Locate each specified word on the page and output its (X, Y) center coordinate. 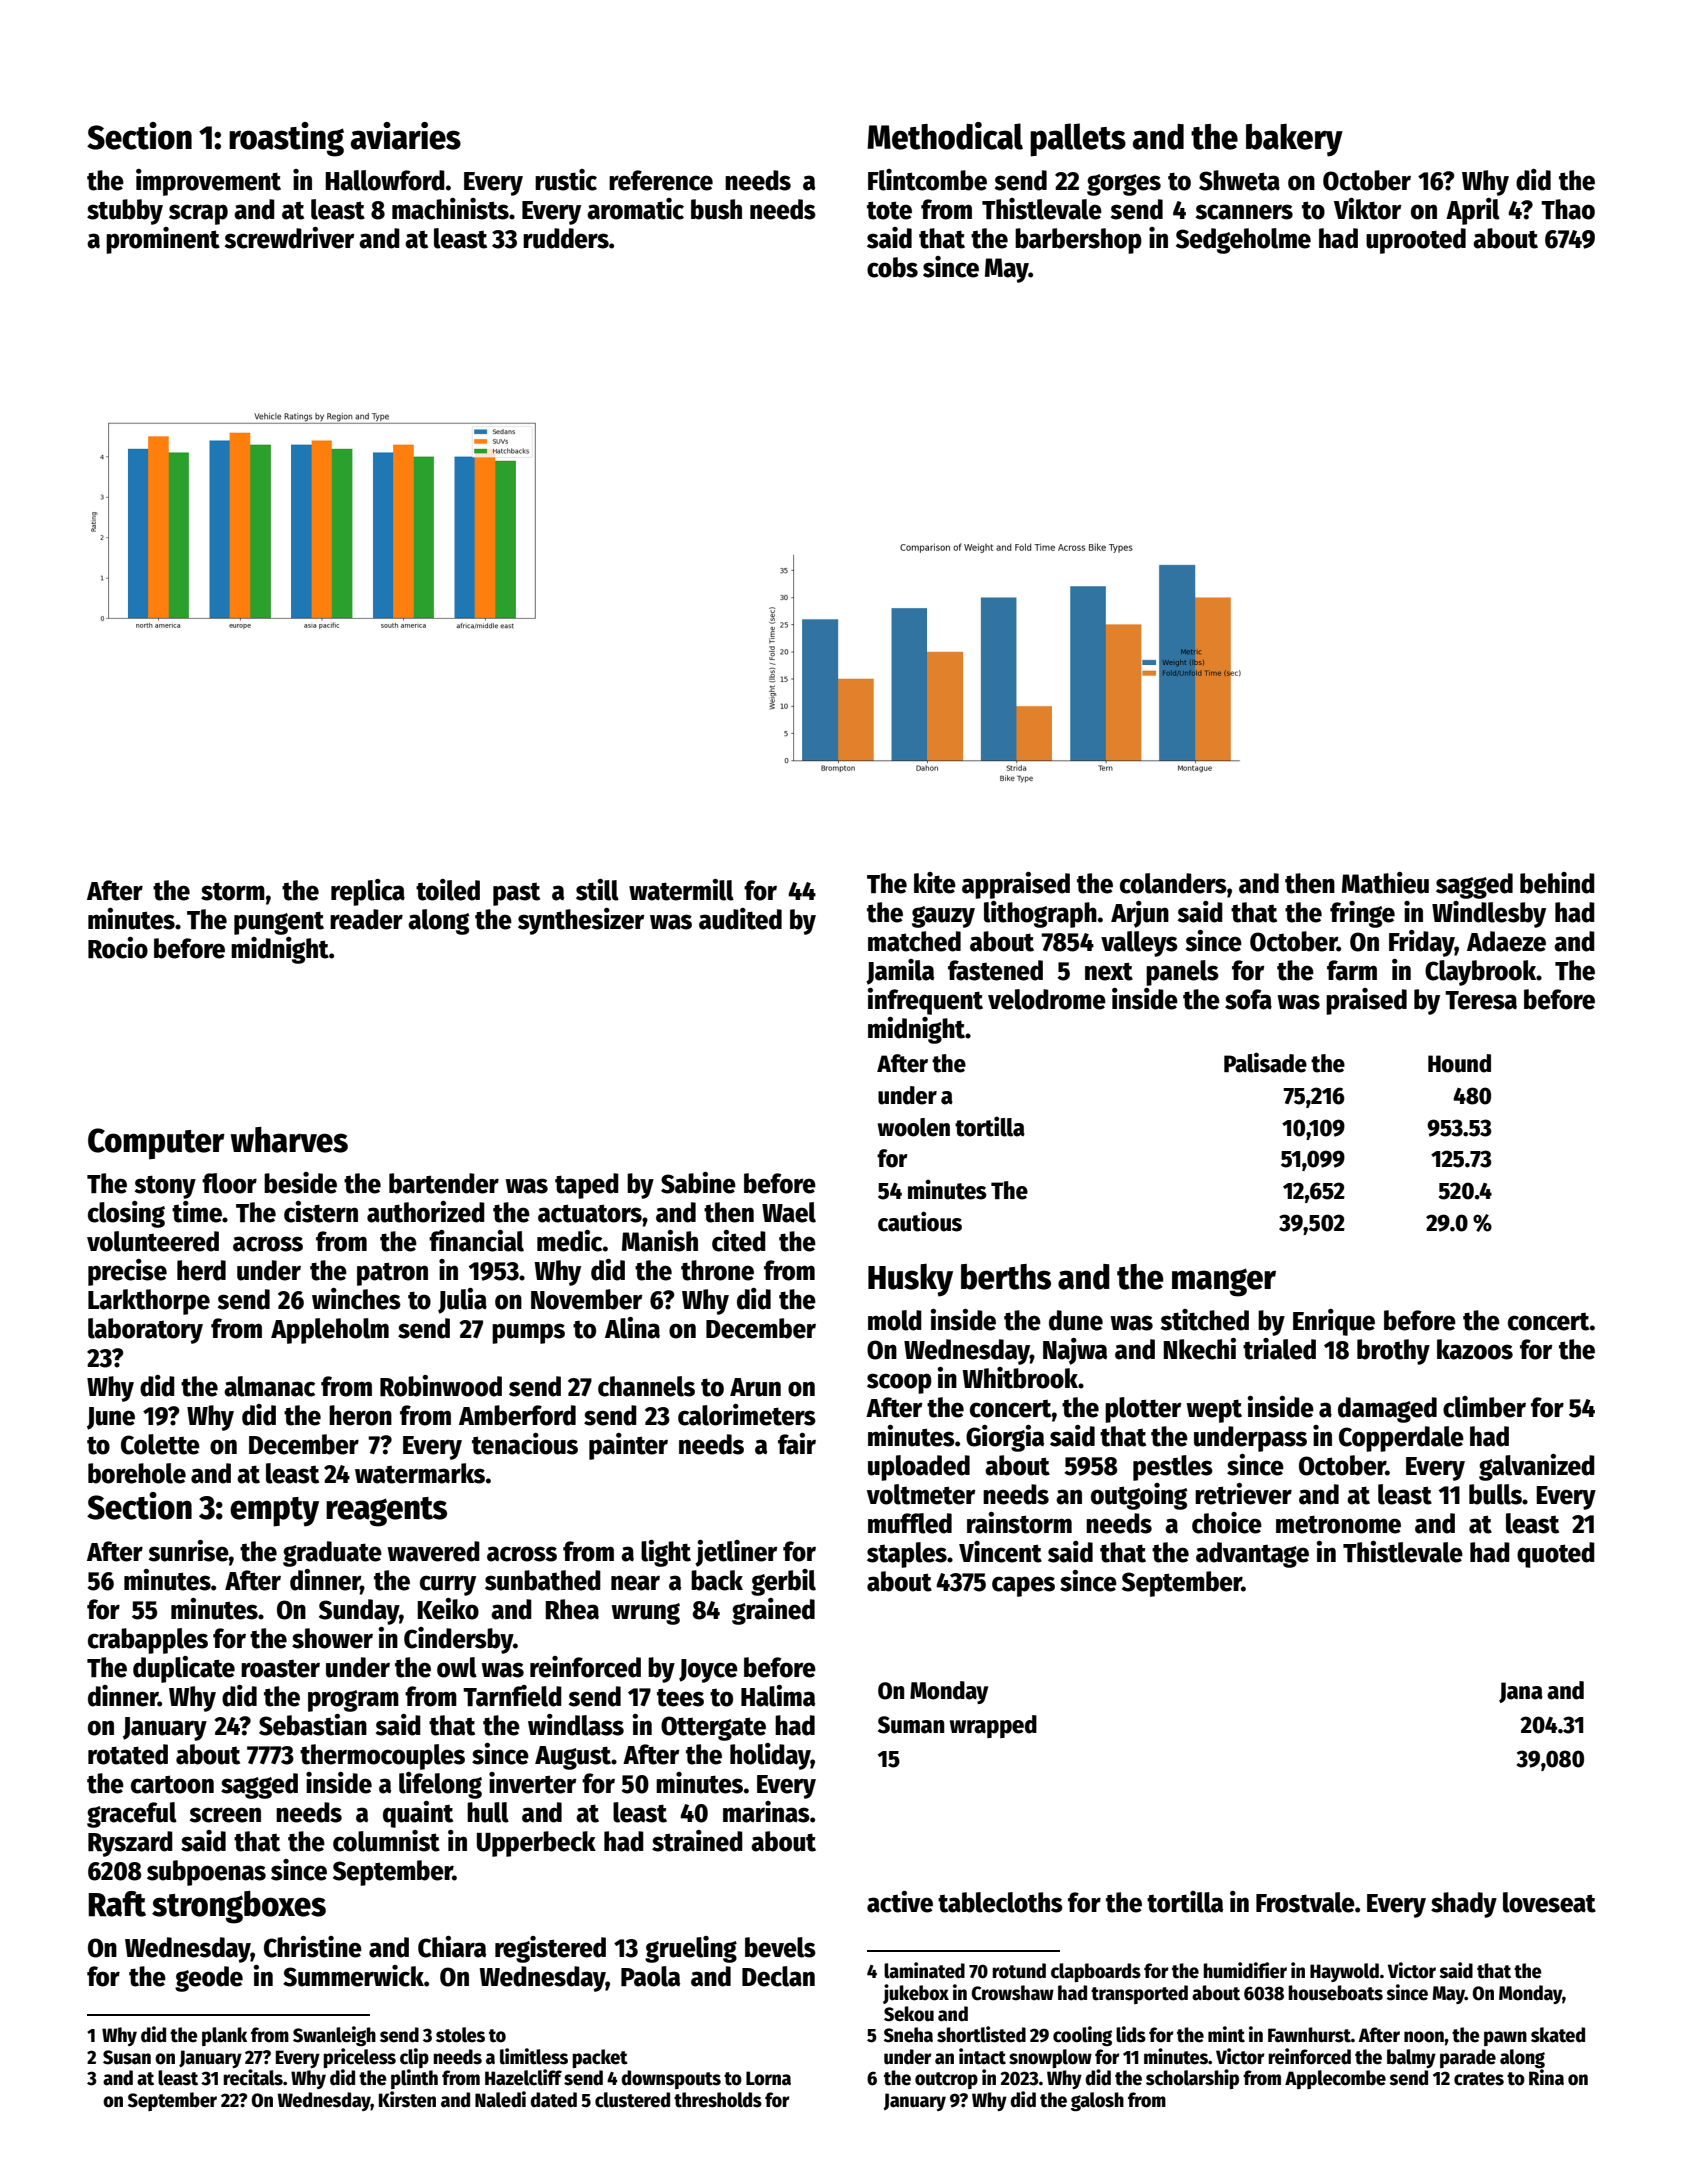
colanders (1173, 883)
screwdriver (289, 238)
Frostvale (1305, 1902)
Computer (156, 1144)
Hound (1459, 1063)
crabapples (148, 1641)
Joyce (708, 1671)
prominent (163, 240)
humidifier (1245, 1970)
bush (716, 209)
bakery (1294, 140)
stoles (460, 2035)
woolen (914, 1127)
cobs (892, 267)
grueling (691, 1949)
